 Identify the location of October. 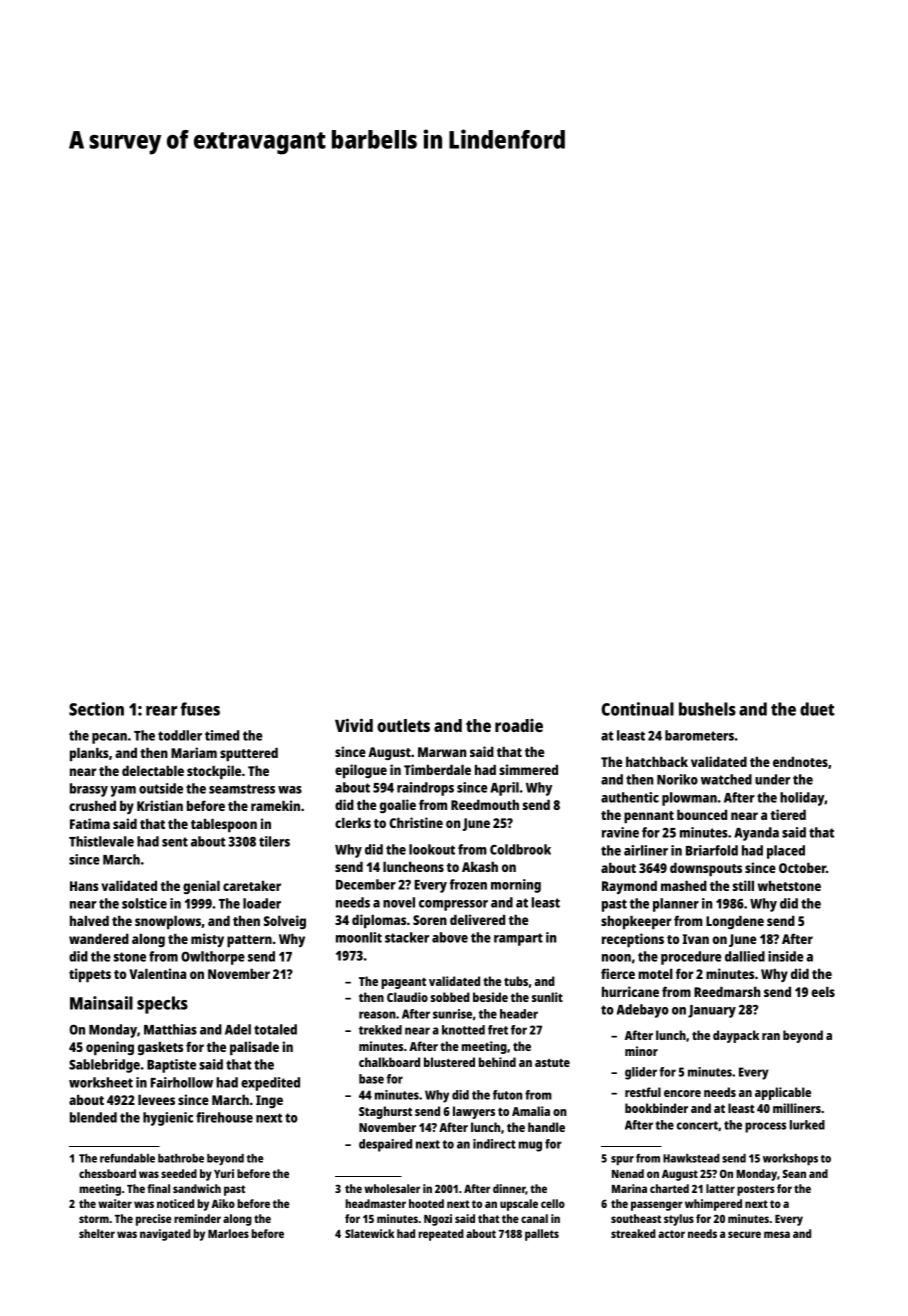
(802, 867).
